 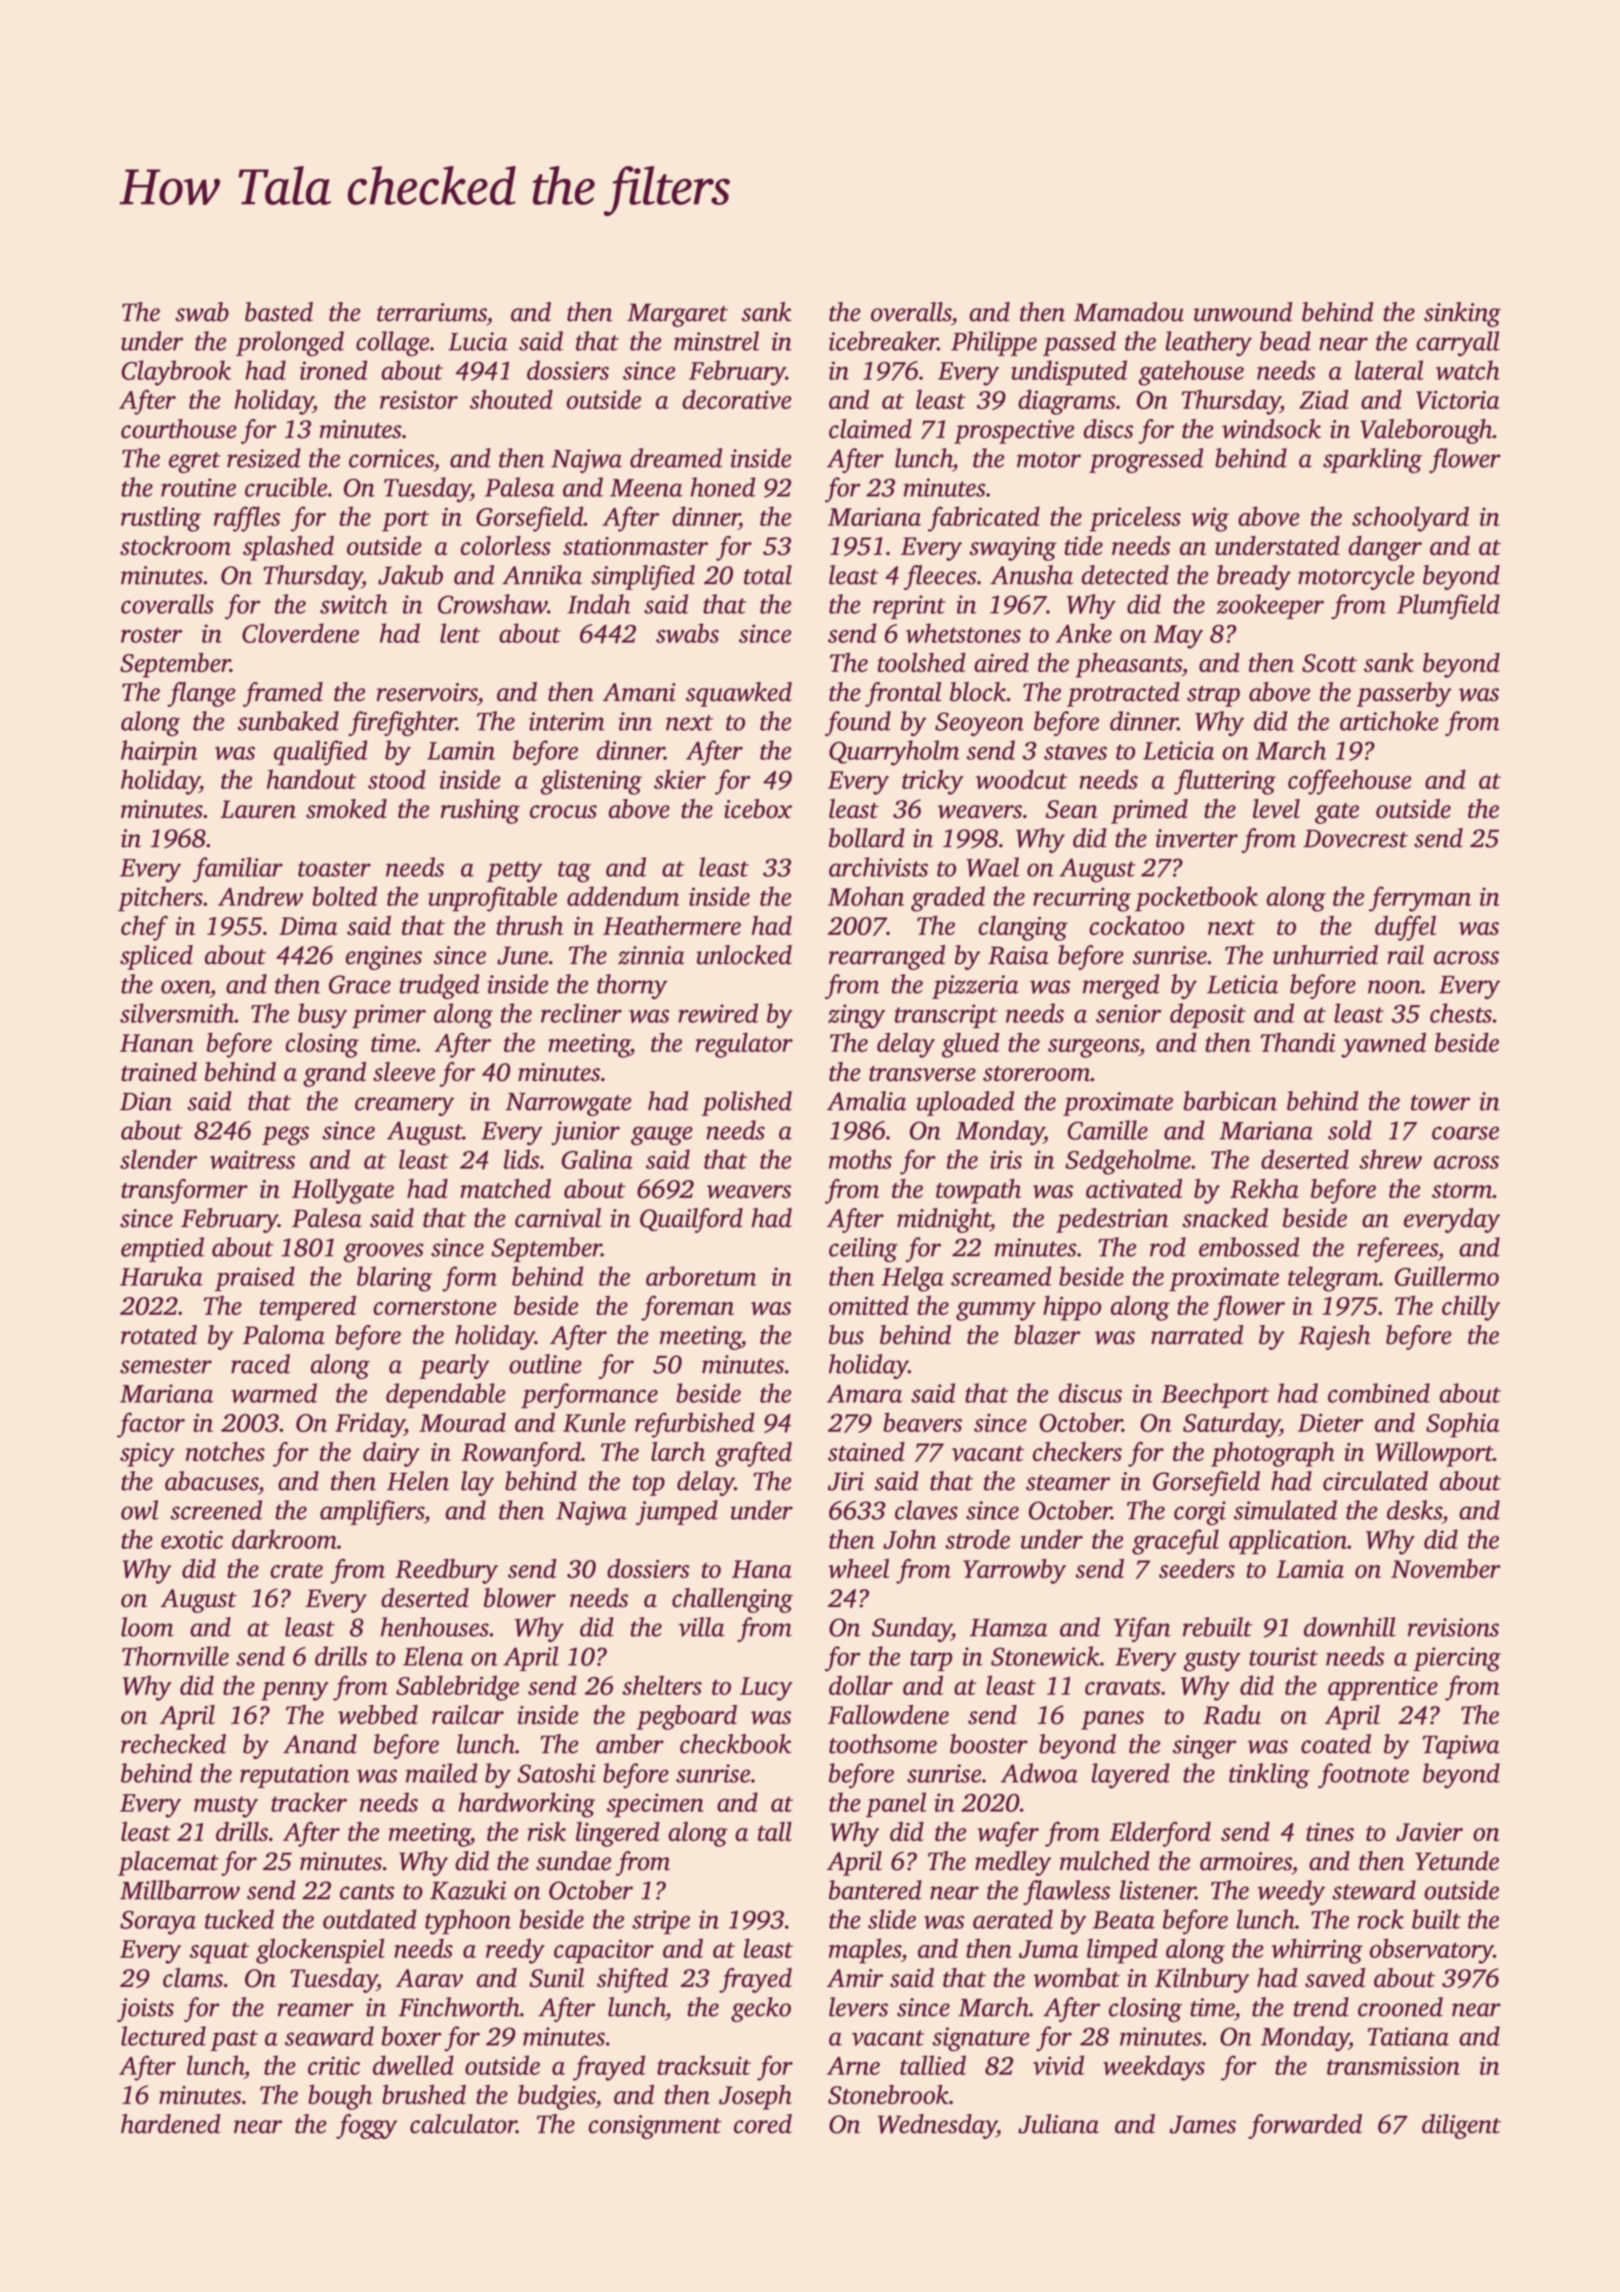 I want to click on firefighter, so click(x=402, y=723).
